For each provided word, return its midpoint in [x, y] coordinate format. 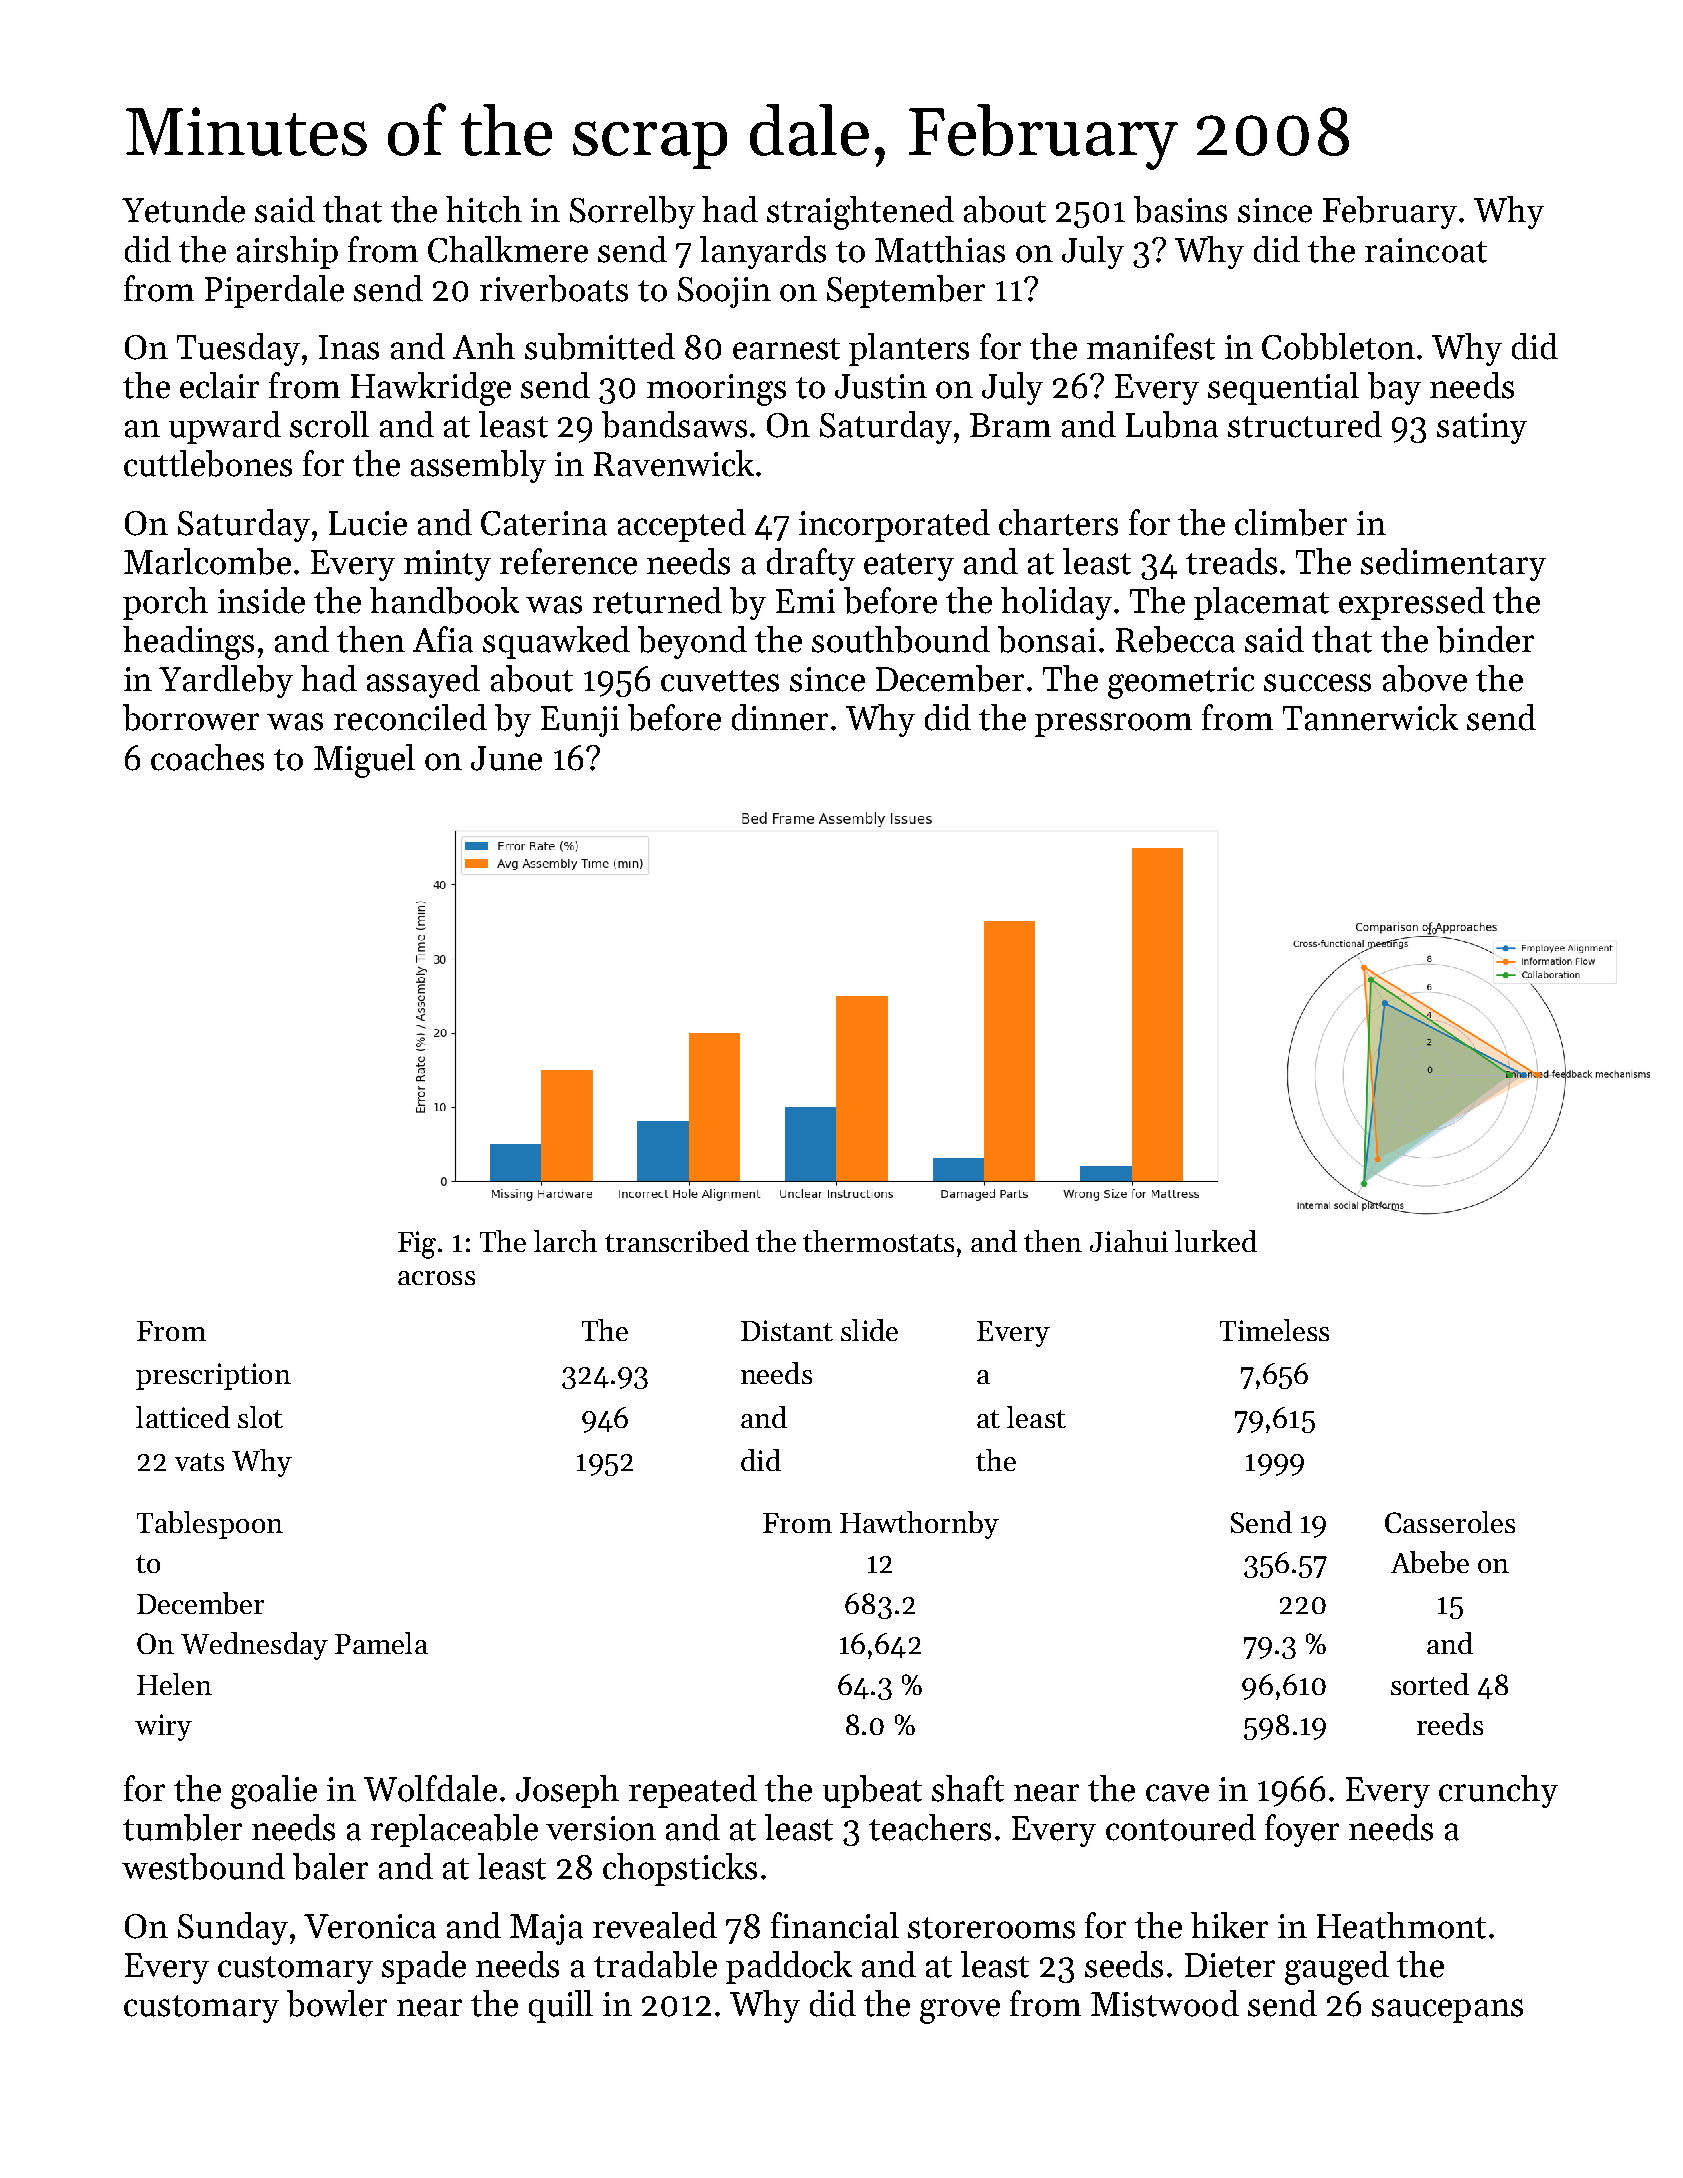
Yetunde [183, 209]
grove [960, 2011]
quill [561, 2006]
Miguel [364, 761]
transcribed [677, 1241]
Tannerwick [1370, 717]
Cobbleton [1338, 346]
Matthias [940, 249]
